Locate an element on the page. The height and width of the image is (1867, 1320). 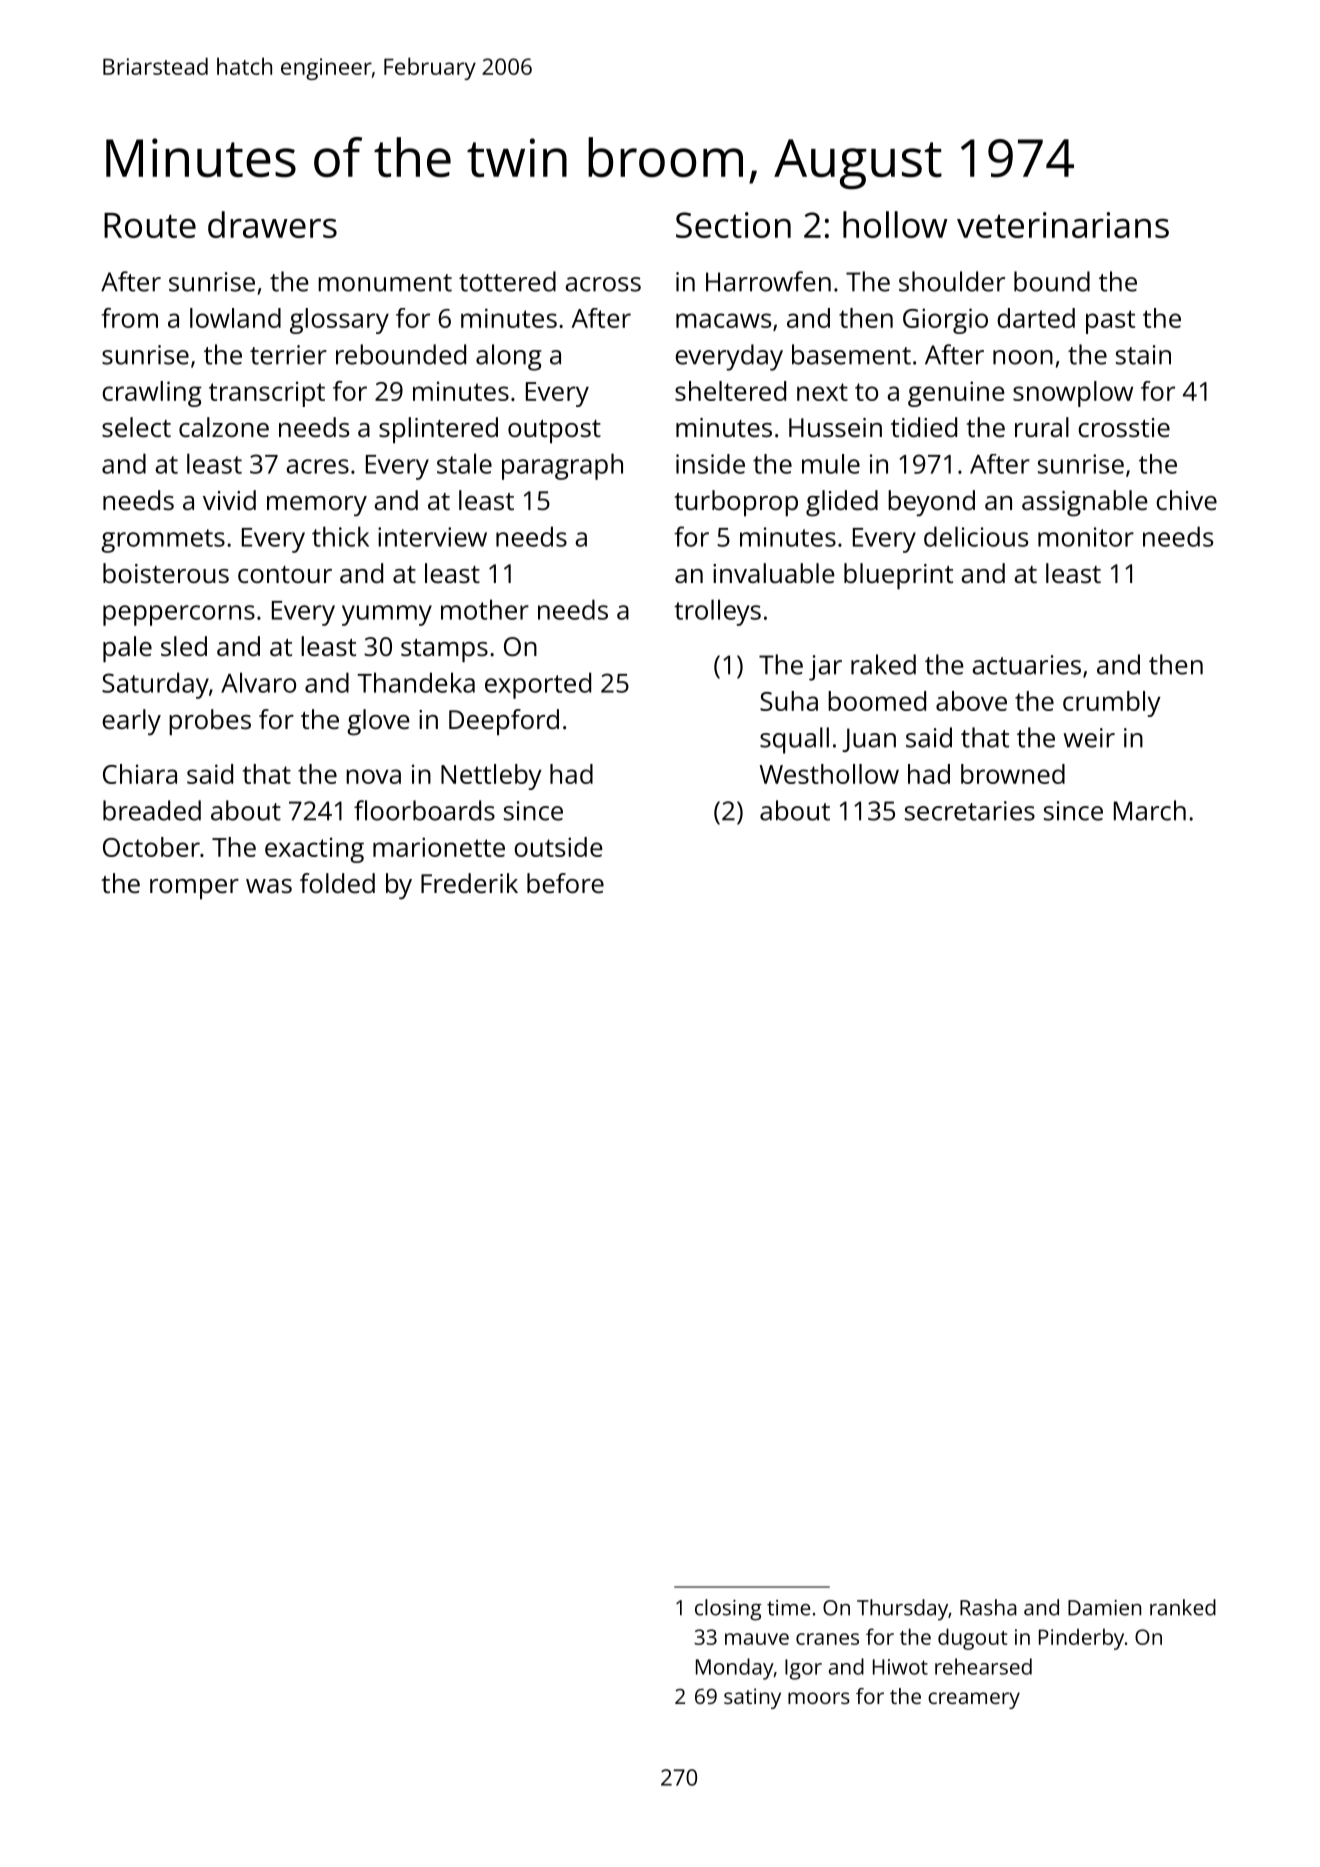
secretaries is located at coordinates (970, 811).
